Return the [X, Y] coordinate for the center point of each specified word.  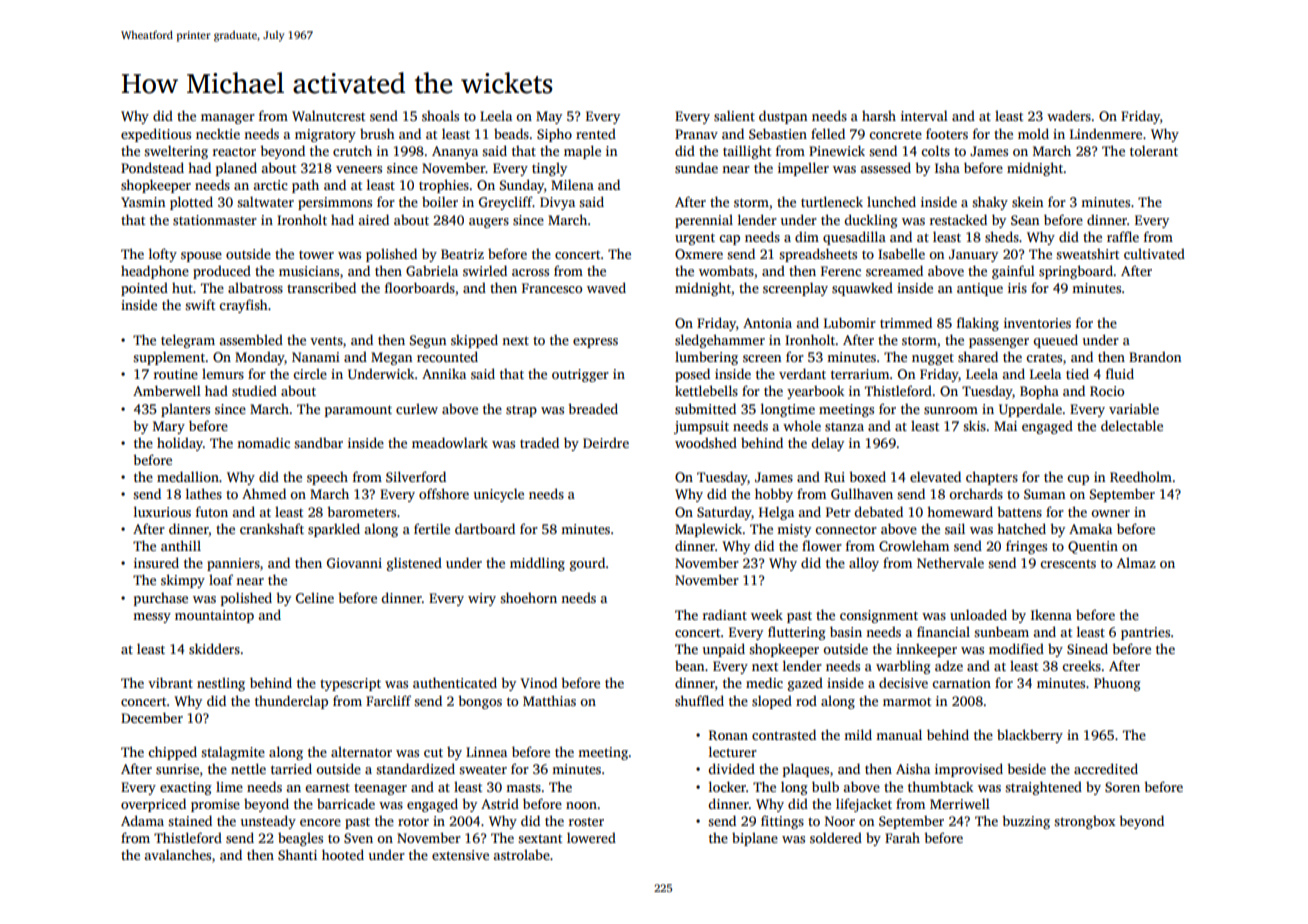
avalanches [178, 854]
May [549, 117]
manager [228, 119]
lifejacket [864, 805]
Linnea [486, 752]
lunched [891, 201]
